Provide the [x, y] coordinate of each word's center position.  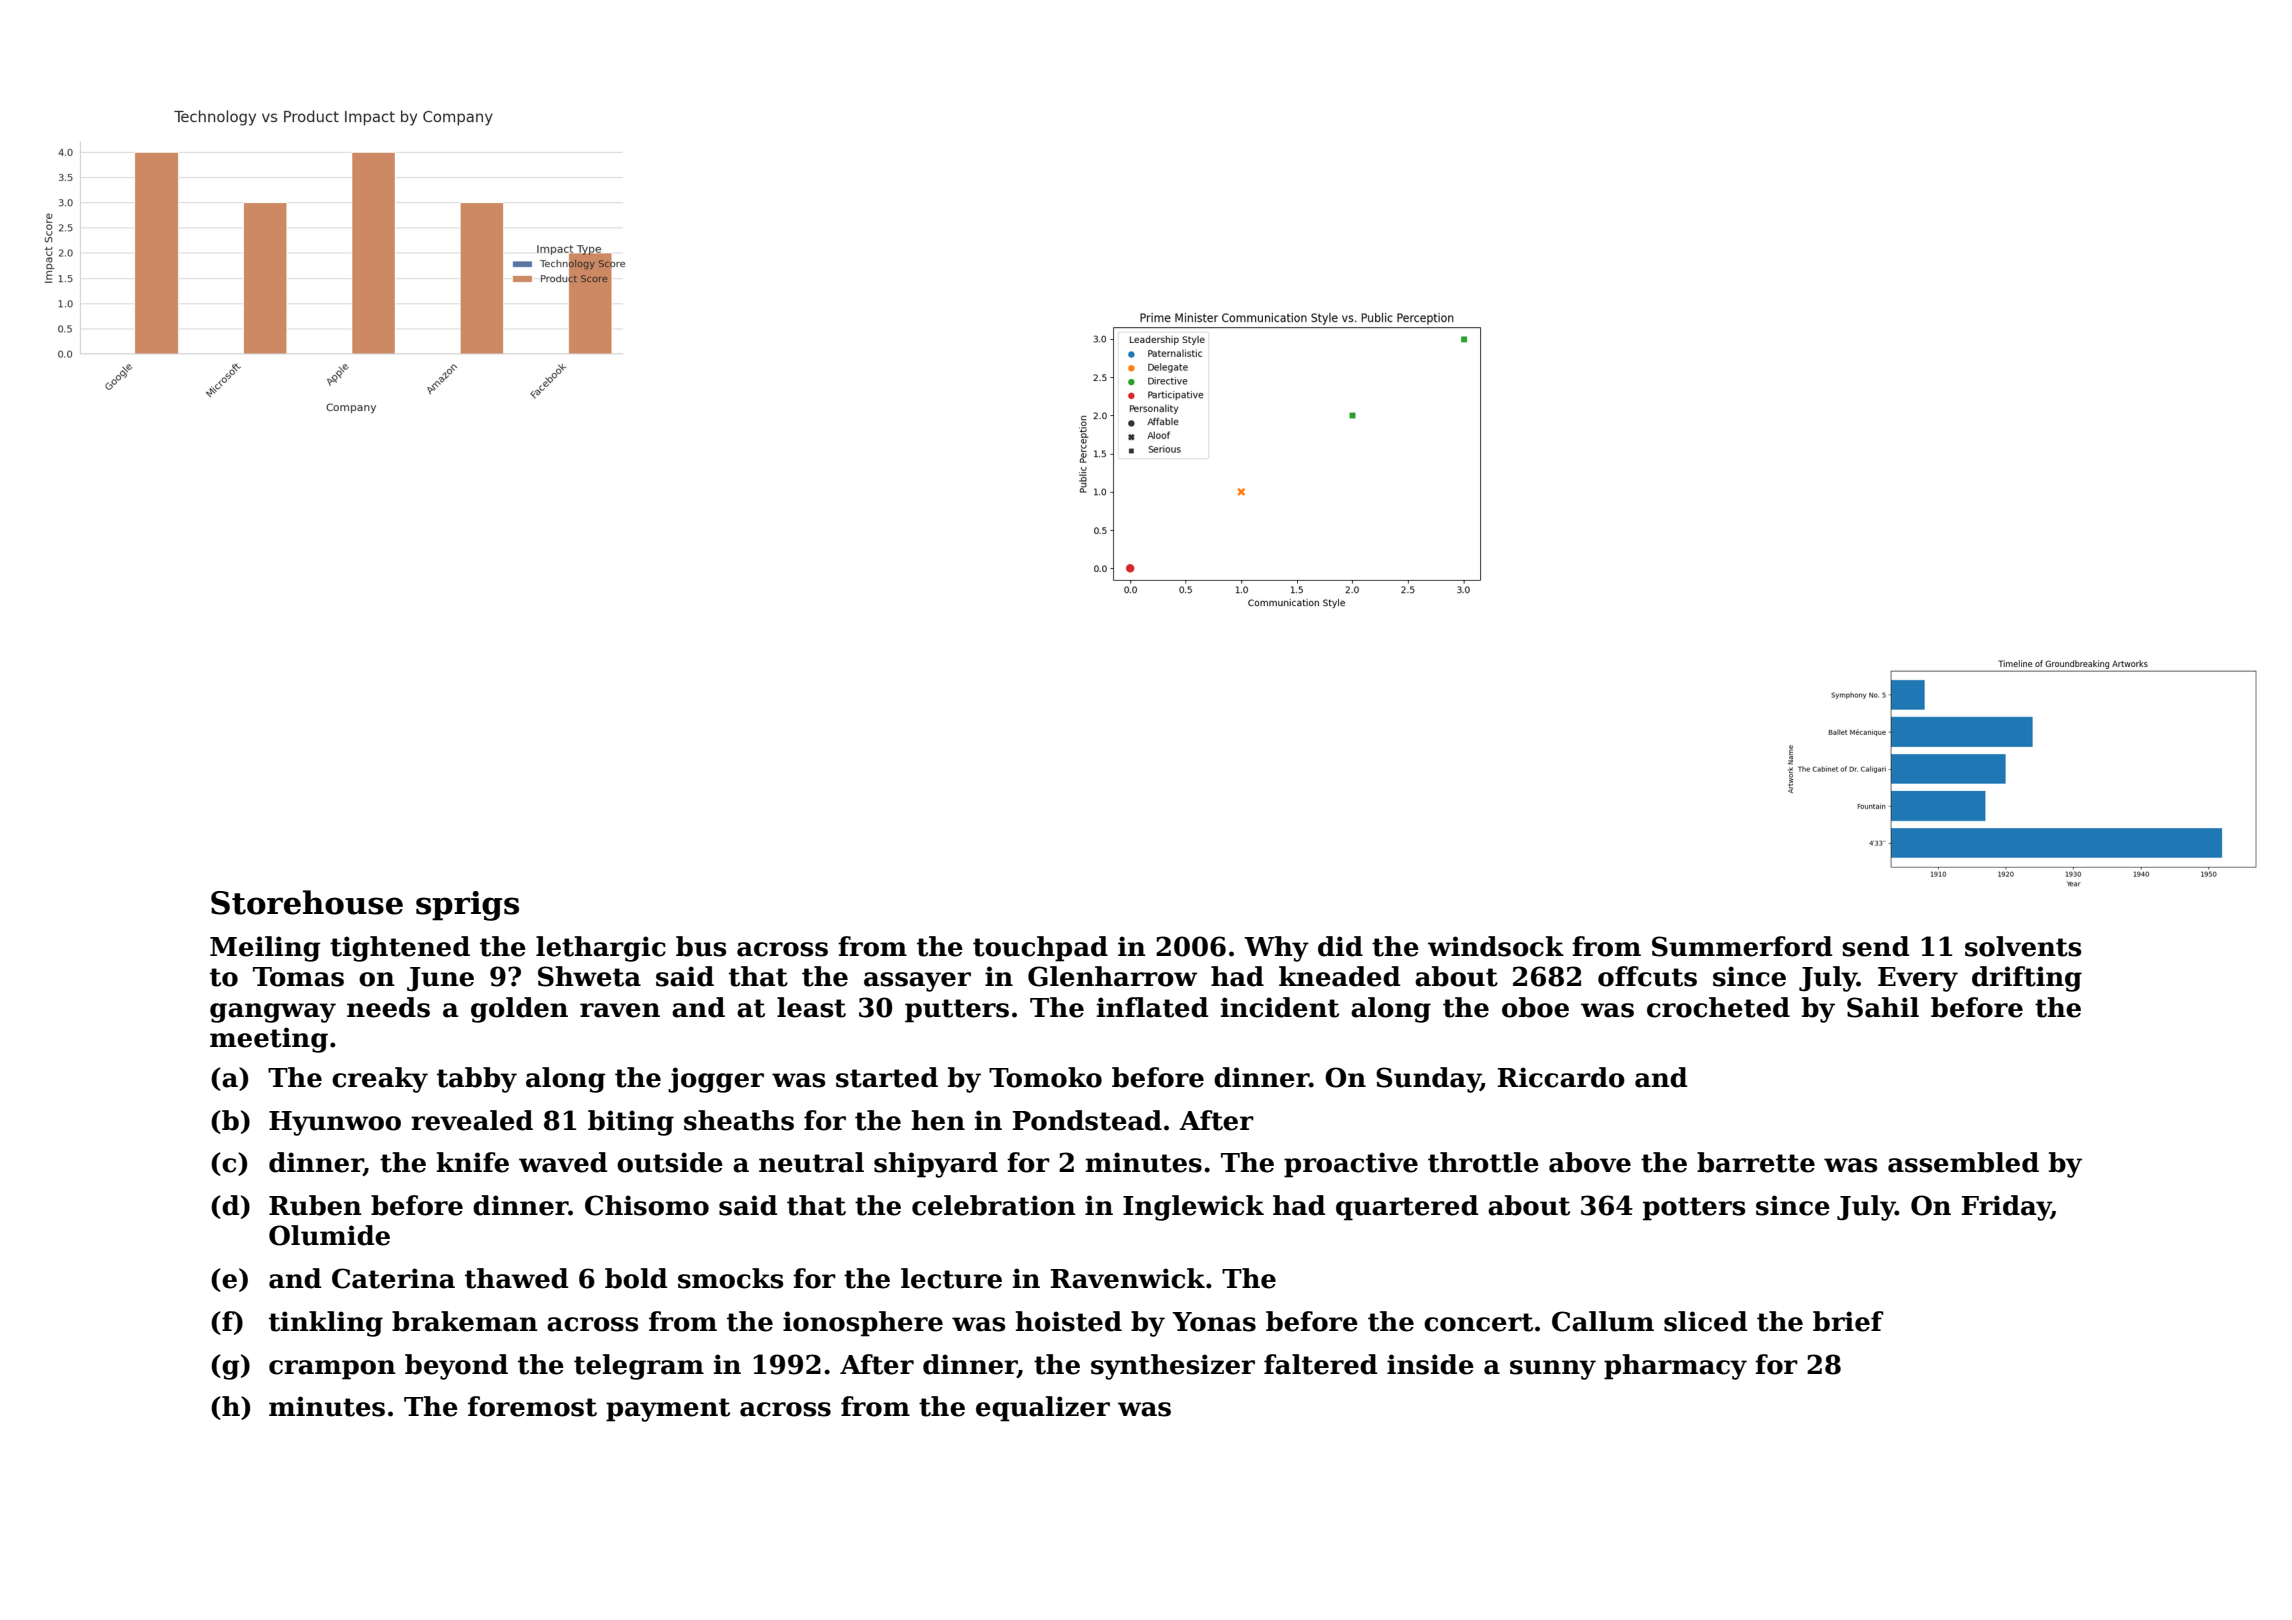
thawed [517, 1278]
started [887, 1077]
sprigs [467, 906]
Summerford [1742, 946]
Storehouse [307, 902]
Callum [1603, 1321]
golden [519, 1010]
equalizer [1043, 1409]
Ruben [315, 1205]
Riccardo [1561, 1077]
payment [668, 1410]
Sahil [1883, 1007]
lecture [951, 1278]
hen [938, 1120]
